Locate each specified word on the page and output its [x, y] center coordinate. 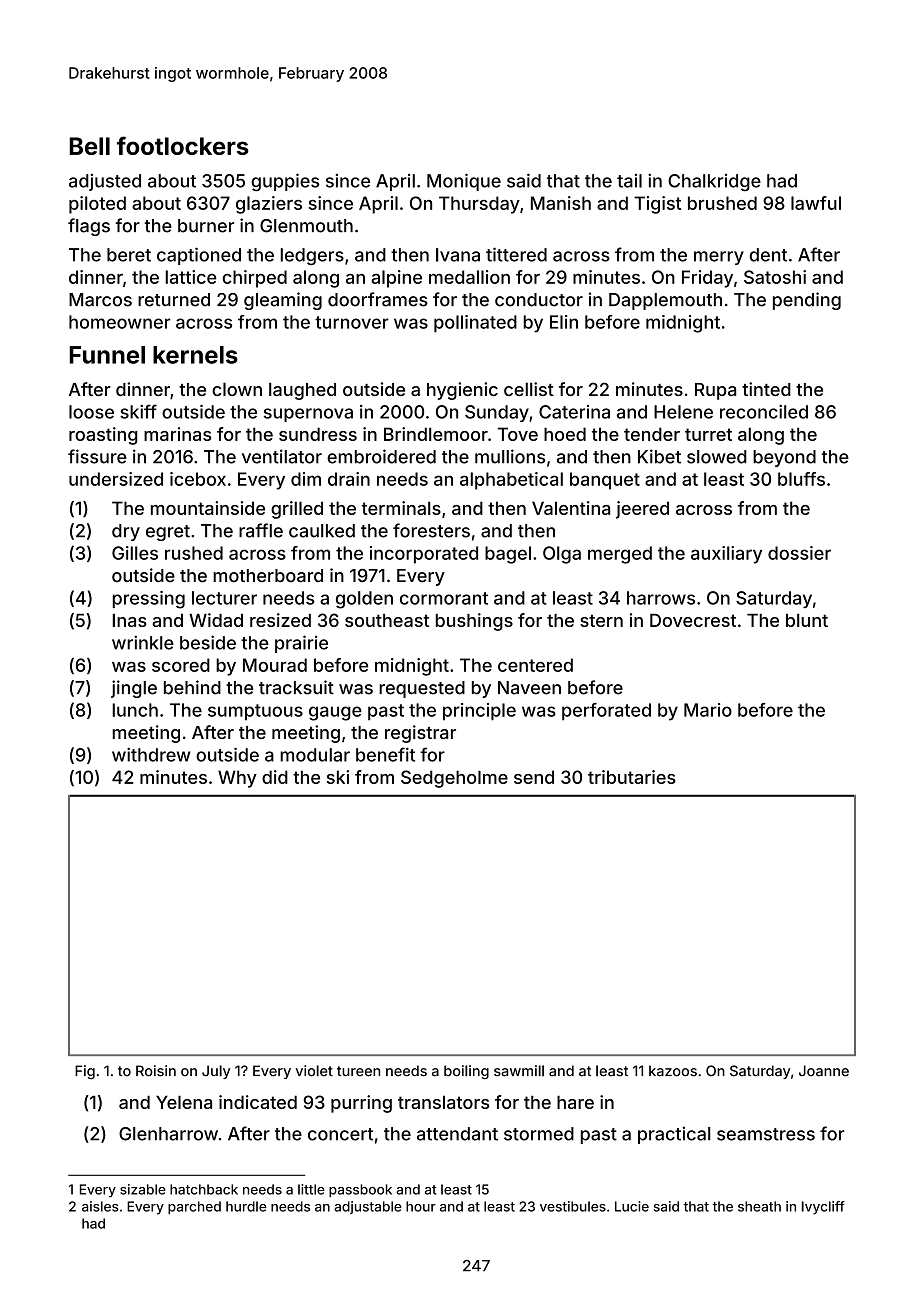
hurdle [246, 1206]
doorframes [378, 299]
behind [192, 687]
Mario [708, 710]
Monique [464, 182]
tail [629, 181]
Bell [90, 146]
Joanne [824, 1071]
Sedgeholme [454, 779]
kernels [195, 355]
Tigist [657, 205]
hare [575, 1102]
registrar [420, 734]
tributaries [632, 777]
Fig [85, 1072]
